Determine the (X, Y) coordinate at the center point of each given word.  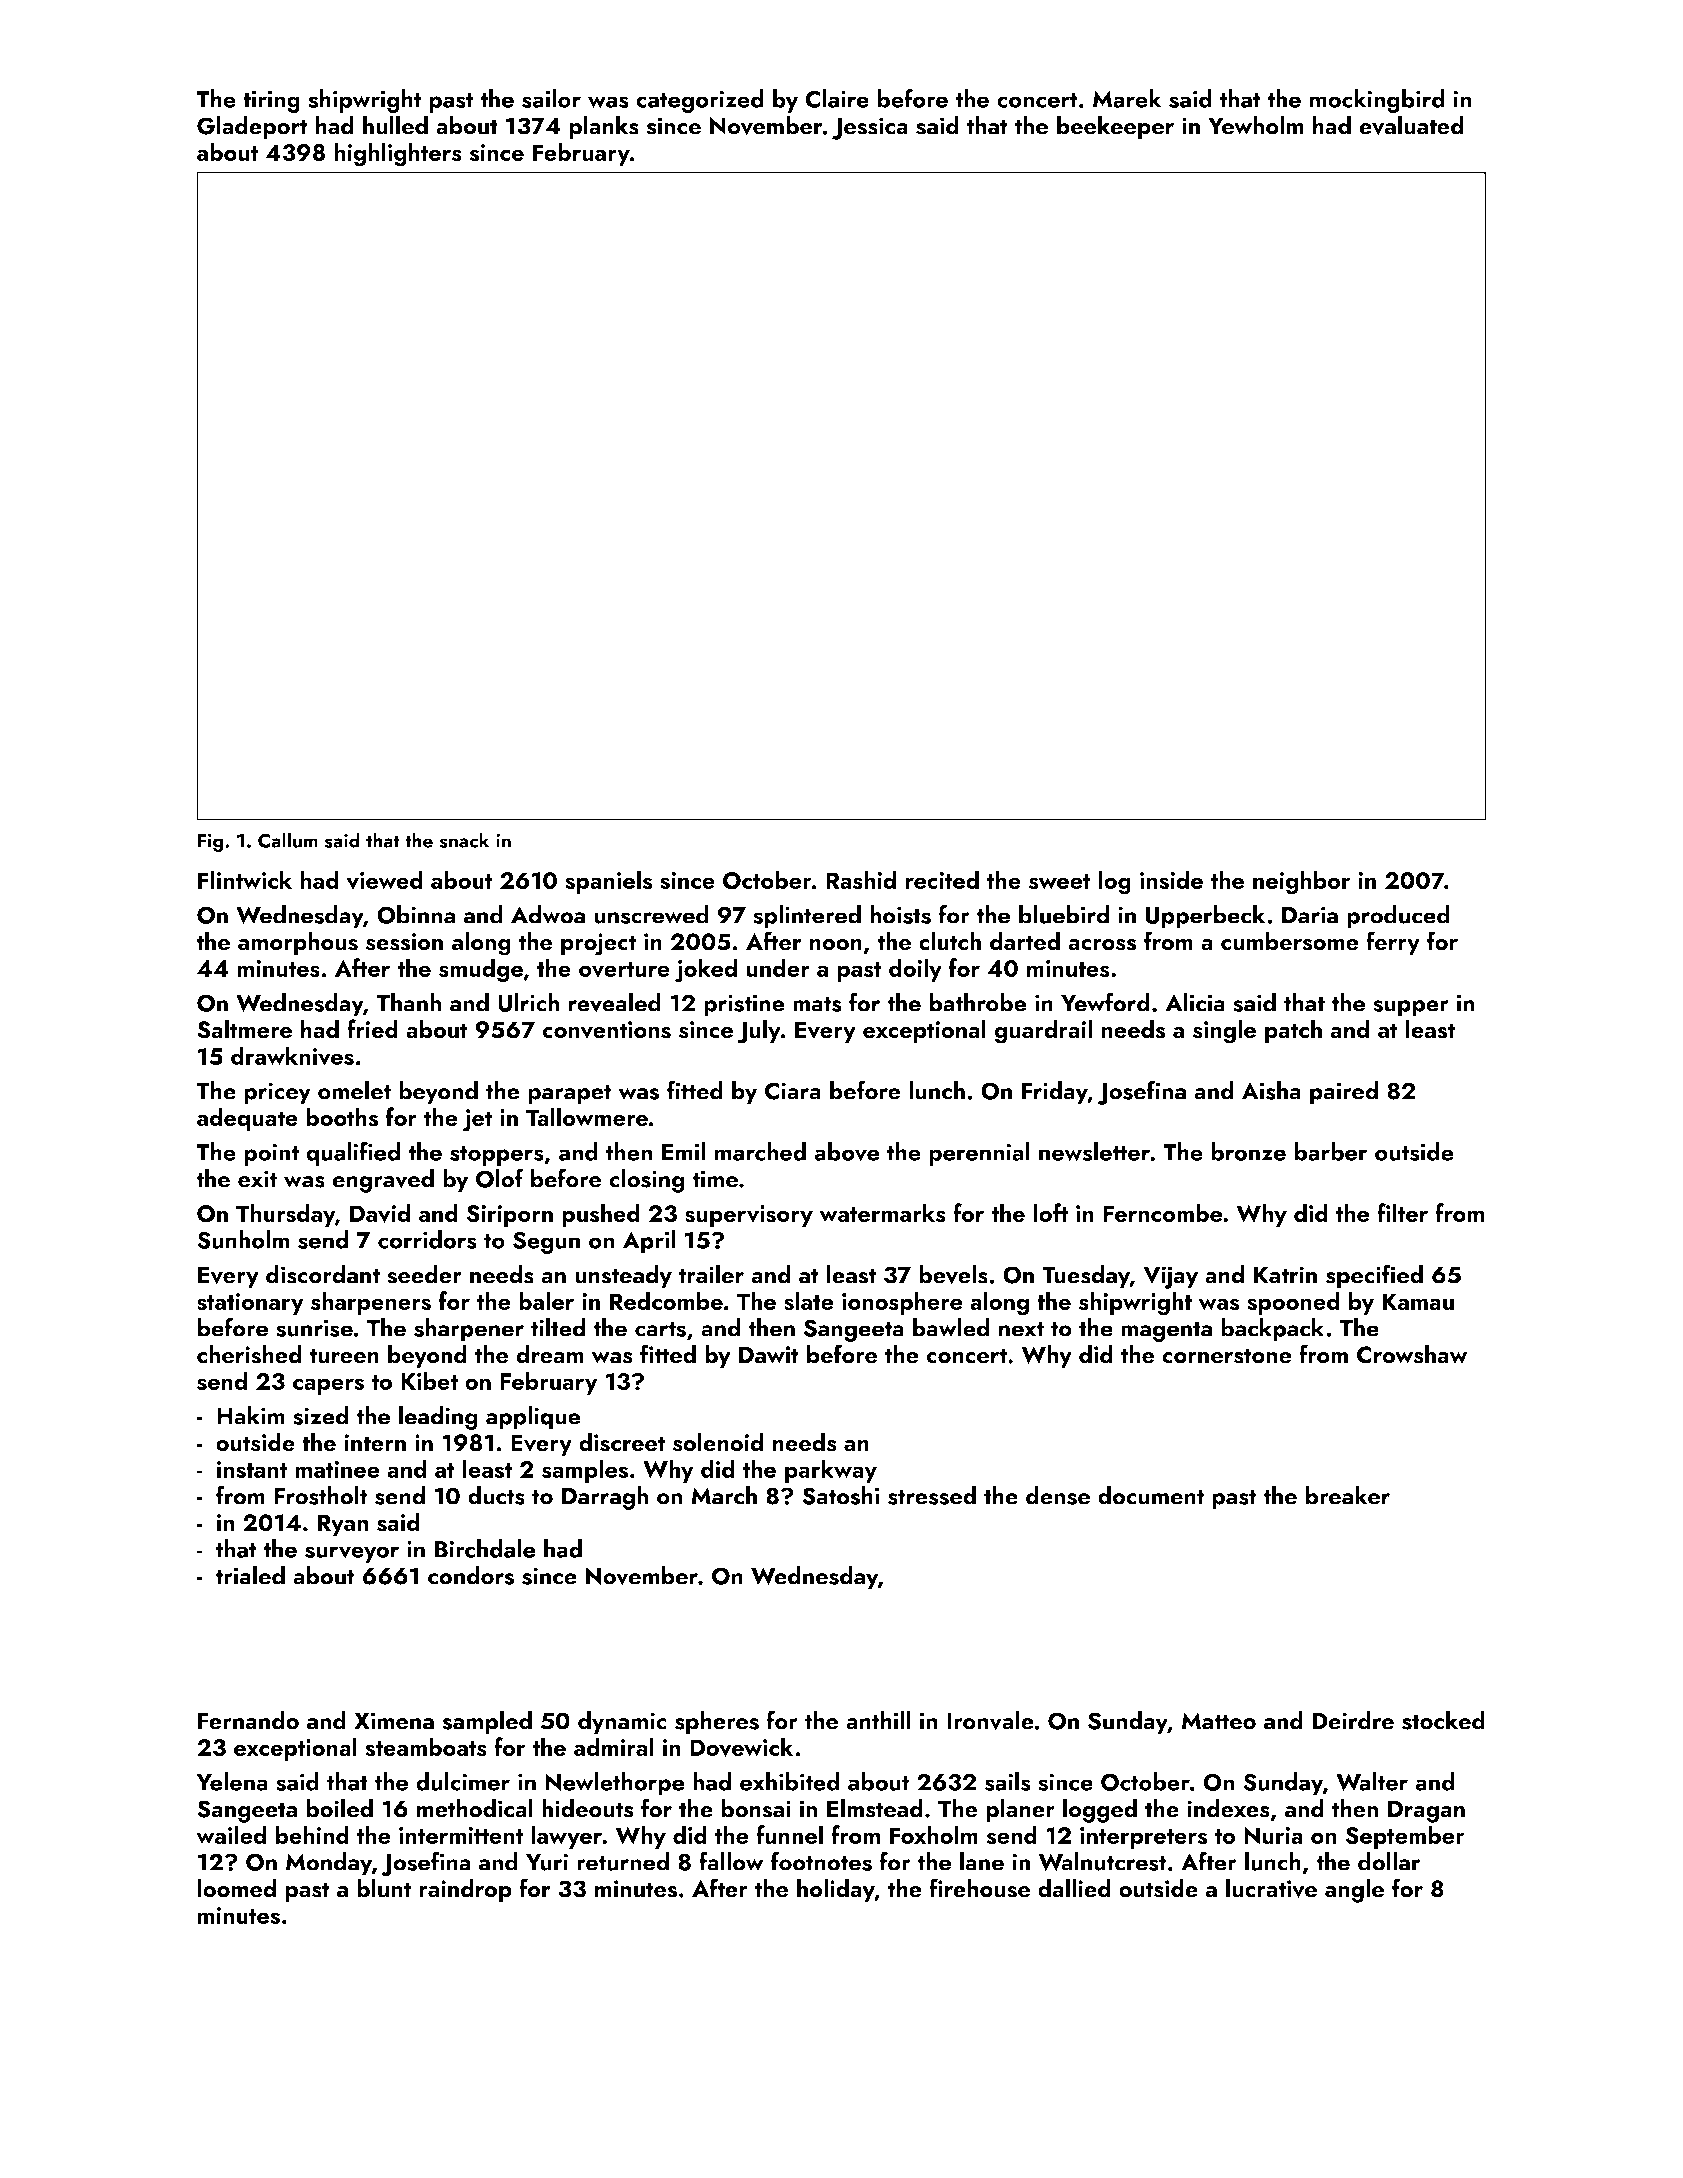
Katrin (1285, 1275)
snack (464, 840)
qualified (353, 1154)
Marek (1127, 98)
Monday (329, 1864)
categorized (700, 101)
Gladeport (252, 128)
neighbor (1301, 882)
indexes (1228, 1808)
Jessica (870, 128)
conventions (606, 1030)
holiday (836, 1890)
